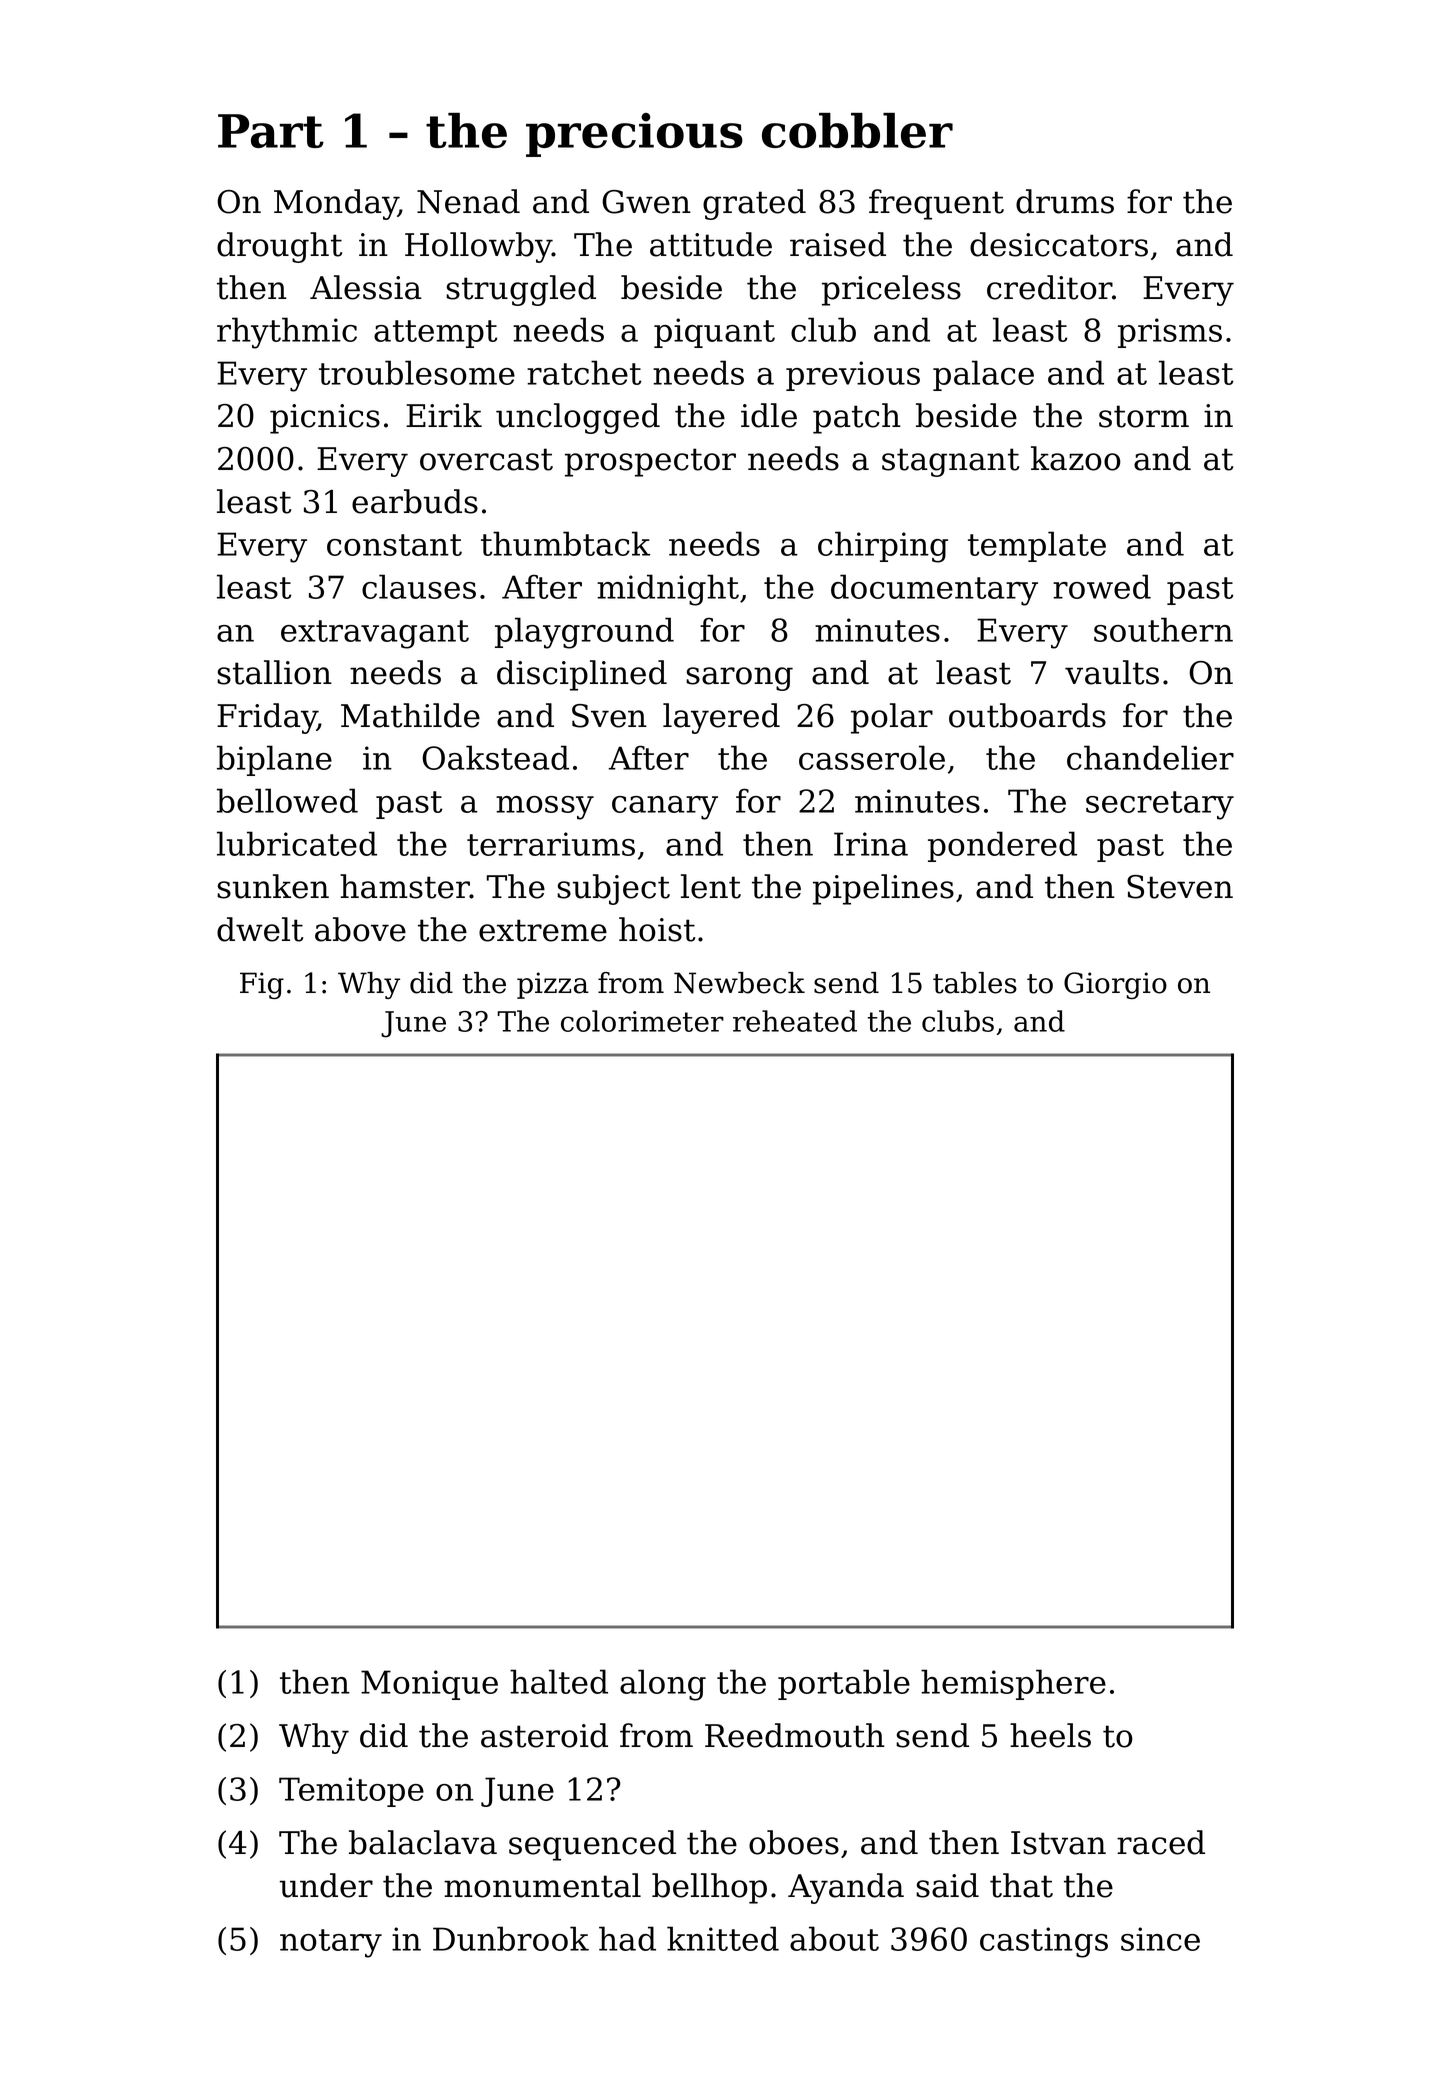  What do you see at coordinates (634, 135) in the screenshot?
I see `precious` at bounding box center [634, 135].
